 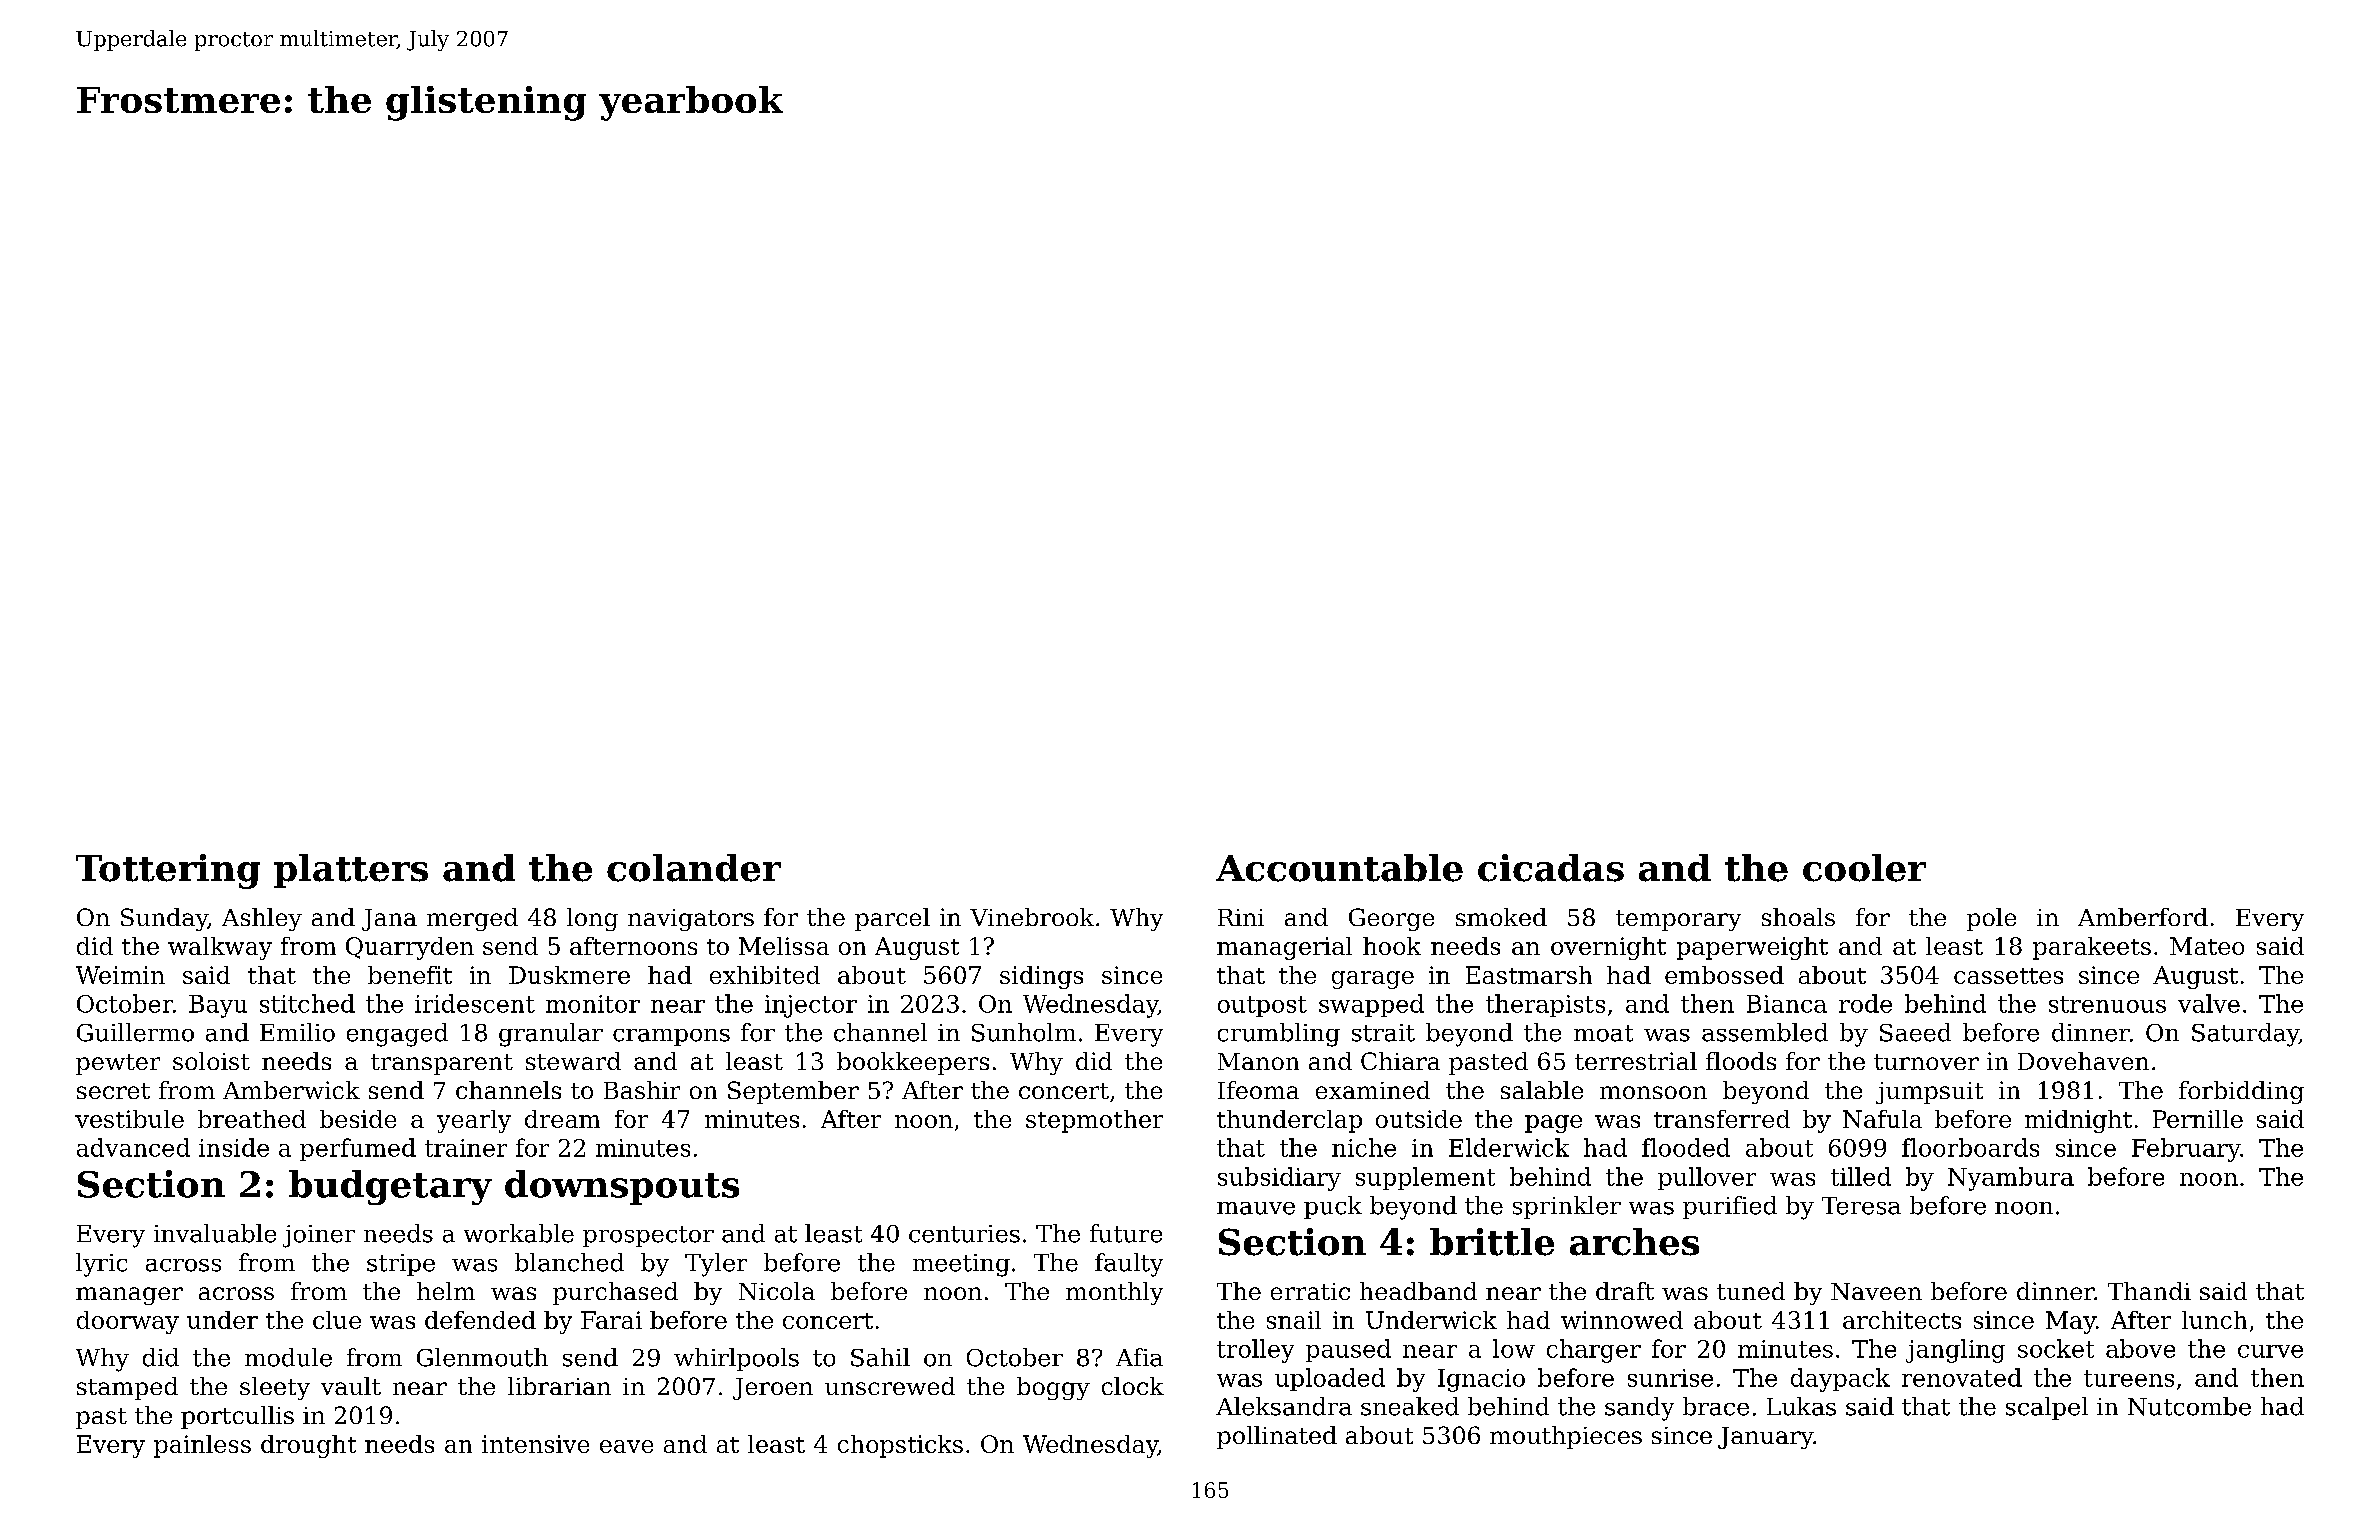 What do you see at coordinates (202, 1446) in the page?
I see `painless` at bounding box center [202, 1446].
